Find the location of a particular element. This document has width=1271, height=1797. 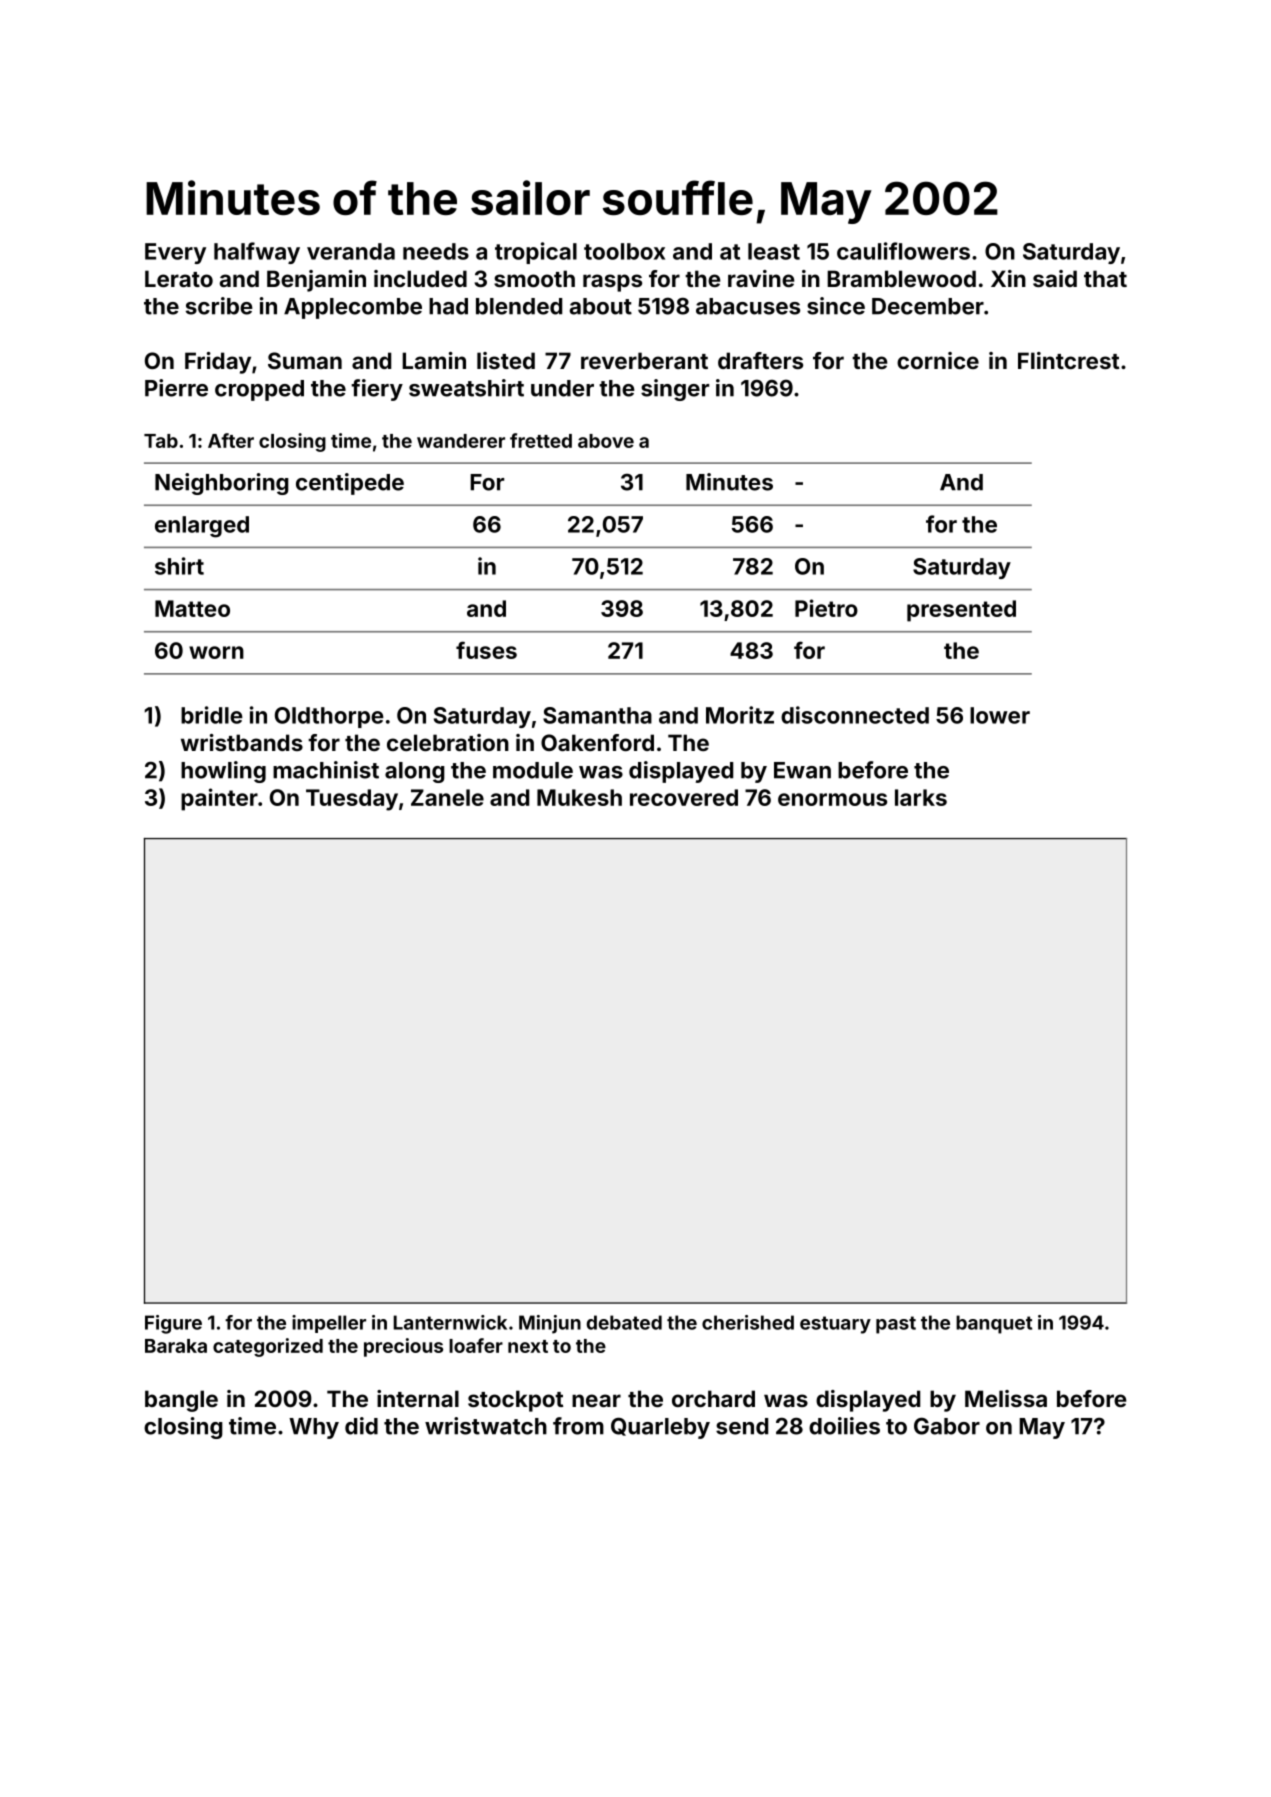

Pietro is located at coordinates (826, 608).
